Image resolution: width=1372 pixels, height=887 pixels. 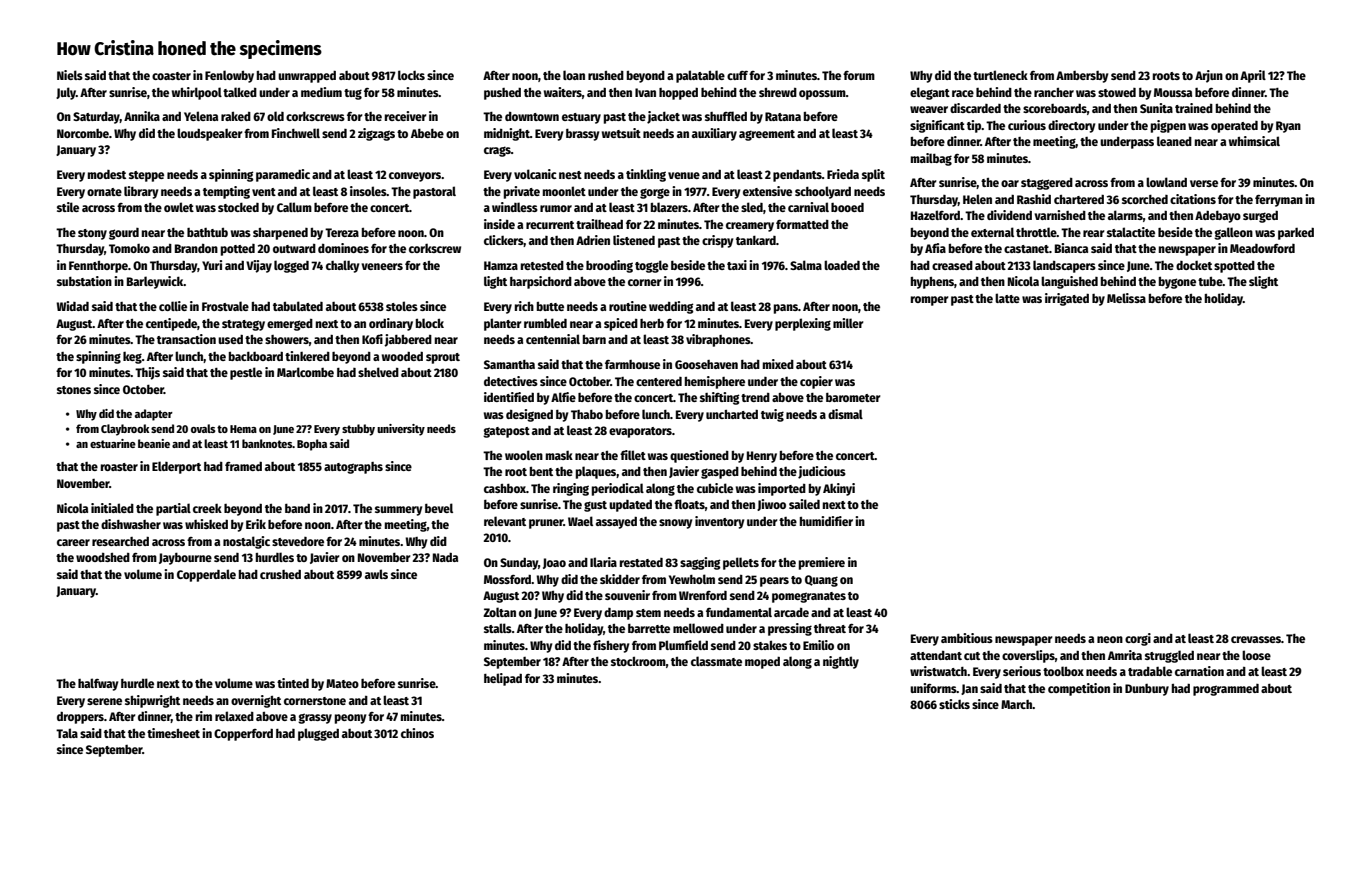 What do you see at coordinates (80, 717) in the image?
I see `droppers` at bounding box center [80, 717].
